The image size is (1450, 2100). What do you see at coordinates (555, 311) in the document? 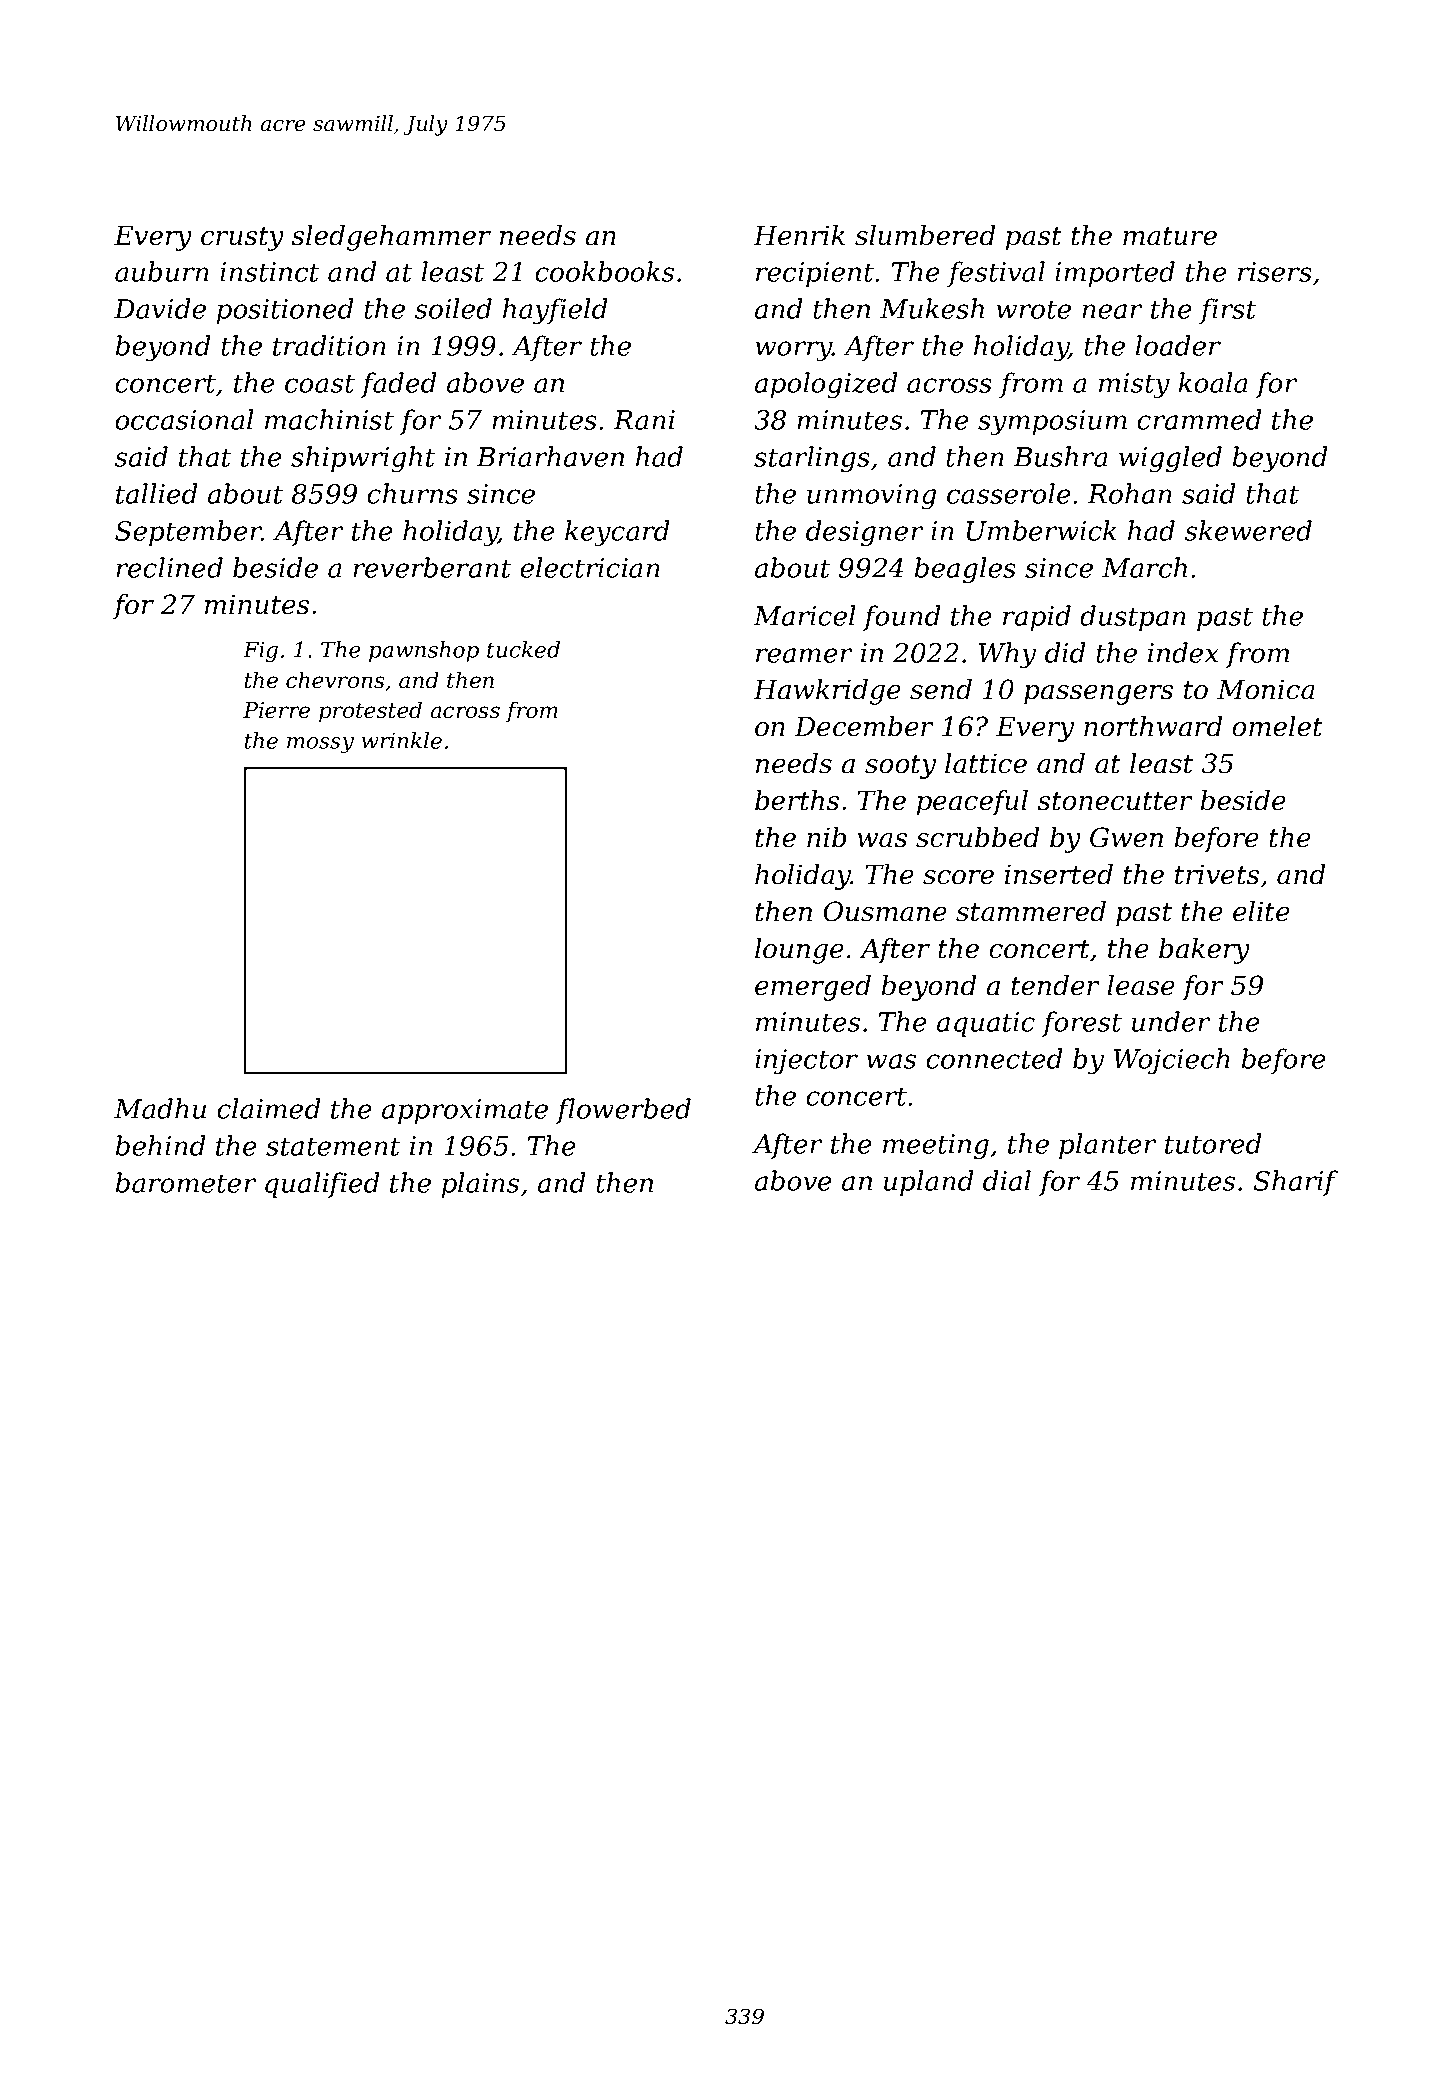
I see `hayfield` at bounding box center [555, 311].
